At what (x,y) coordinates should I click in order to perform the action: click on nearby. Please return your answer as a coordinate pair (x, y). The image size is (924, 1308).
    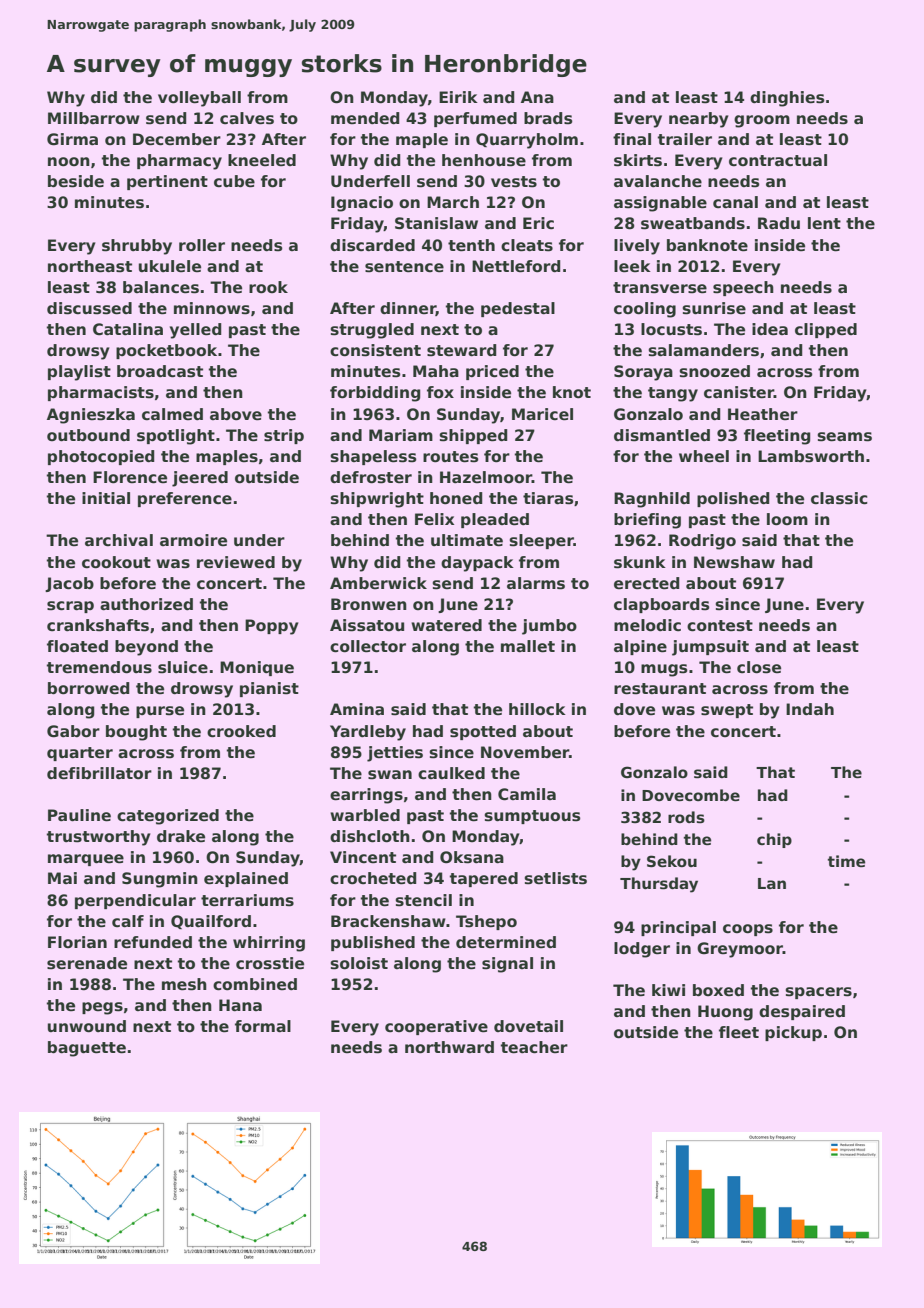
    Looking at the image, I should click on (698, 120).
